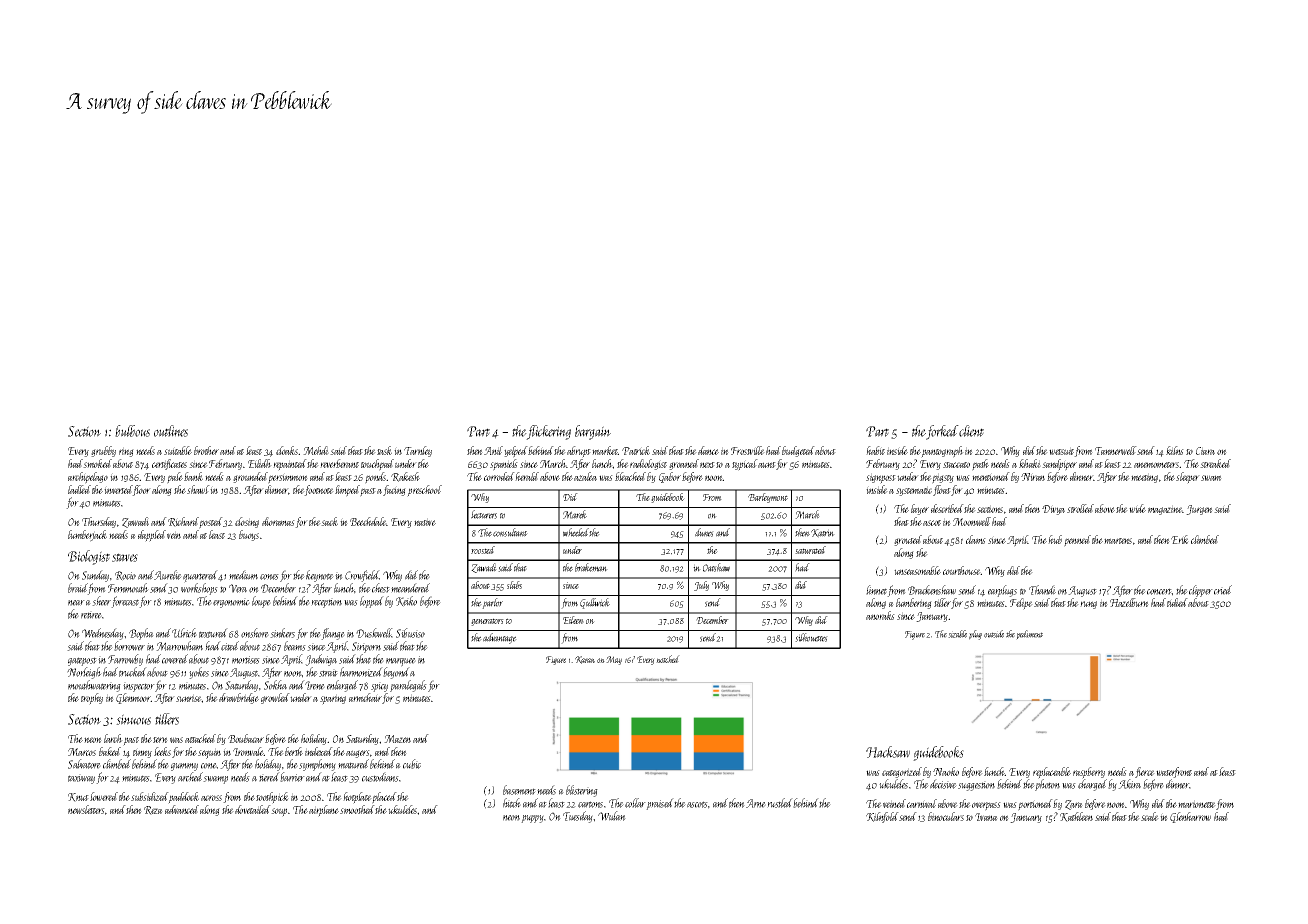  I want to click on sunrise, so click(189, 698).
